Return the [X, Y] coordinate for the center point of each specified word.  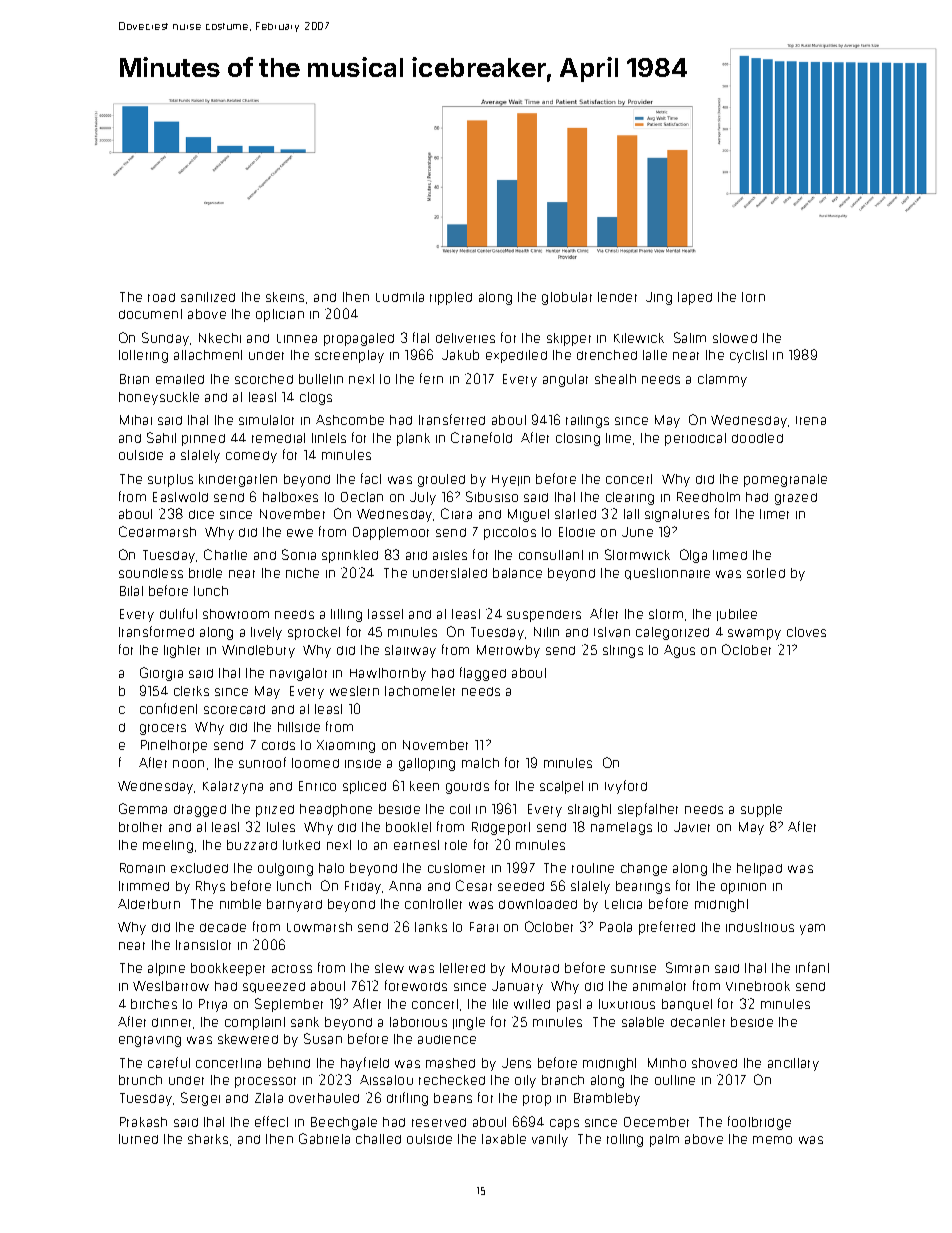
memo [772, 1140]
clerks [191, 691]
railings [587, 421]
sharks [208, 1139]
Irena [811, 420]
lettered [462, 968]
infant [812, 967]
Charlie [225, 554]
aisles [450, 555]
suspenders [544, 616]
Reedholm [708, 497]
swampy [754, 634]
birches [154, 1004]
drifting [407, 1099]
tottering [143, 356]
